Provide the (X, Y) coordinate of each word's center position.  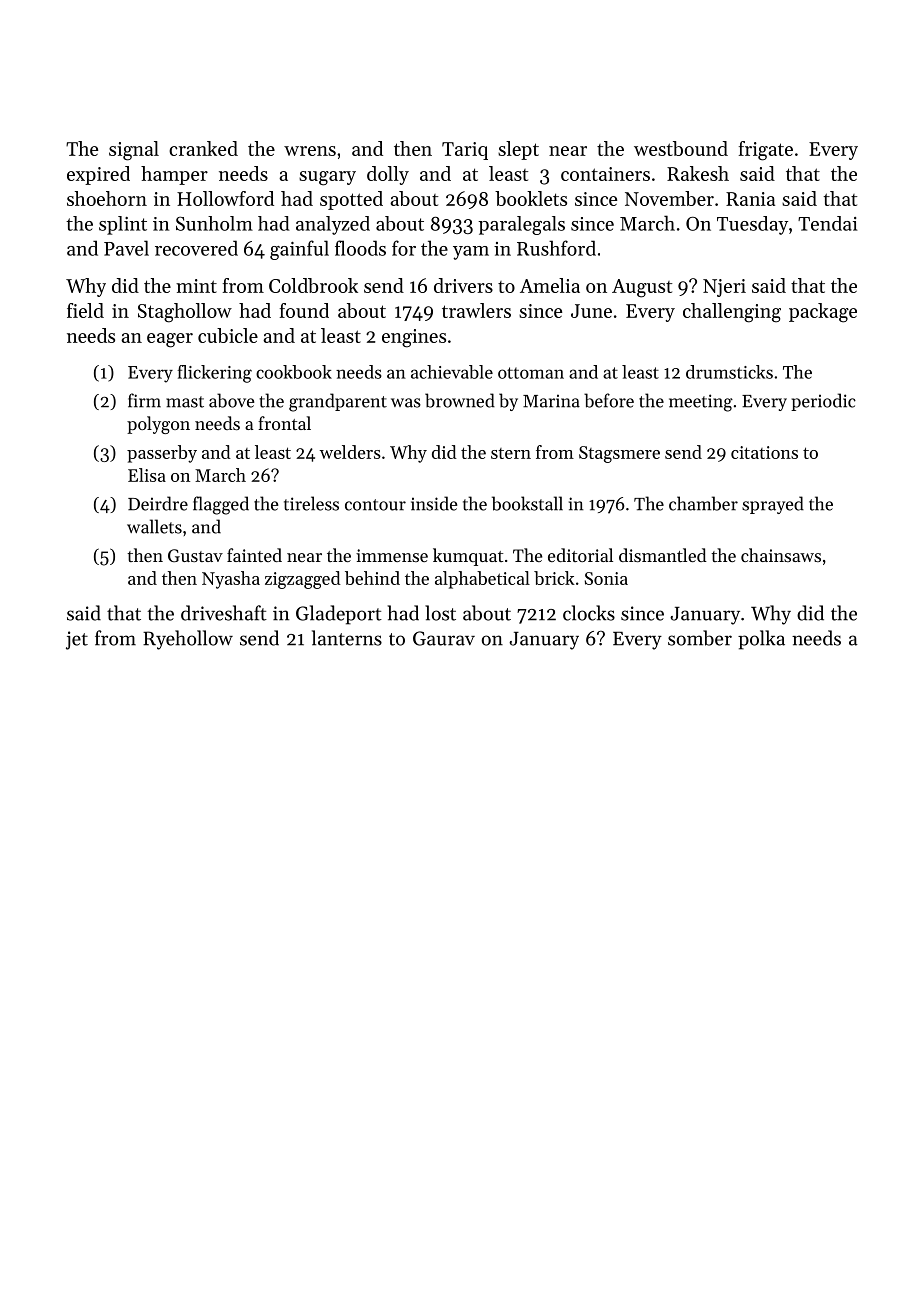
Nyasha (231, 580)
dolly (388, 175)
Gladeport (339, 615)
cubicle (228, 335)
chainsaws (781, 555)
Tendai (828, 223)
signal (134, 151)
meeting (701, 403)
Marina (551, 401)
